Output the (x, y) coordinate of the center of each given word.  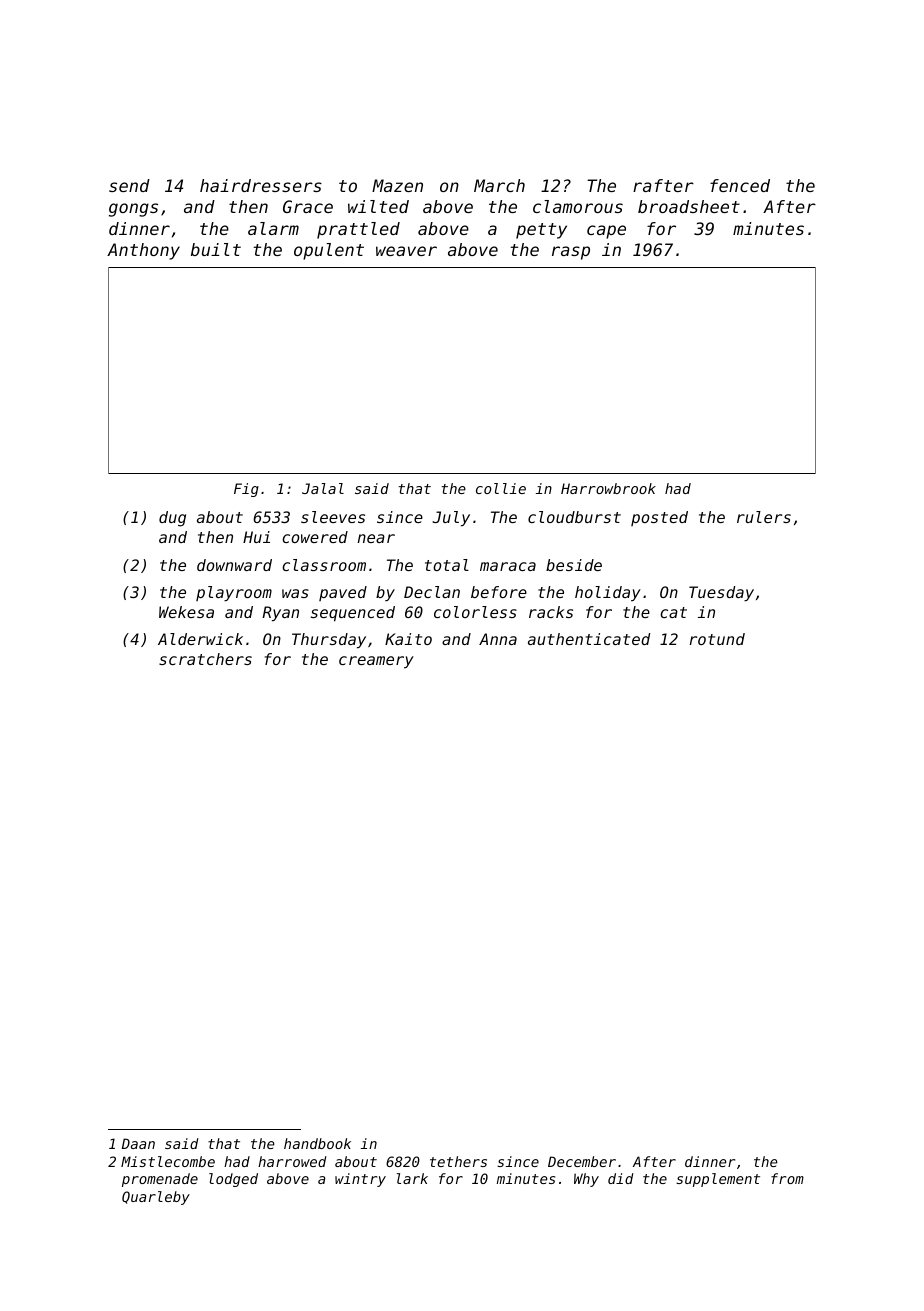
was (295, 593)
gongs (133, 210)
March (499, 185)
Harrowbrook (608, 488)
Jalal (323, 488)
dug (172, 519)
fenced (740, 185)
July (451, 519)
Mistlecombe (168, 1161)
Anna (498, 639)
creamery (376, 662)
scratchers (205, 659)
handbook (317, 1143)
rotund (717, 639)
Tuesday (721, 594)
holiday (608, 594)
